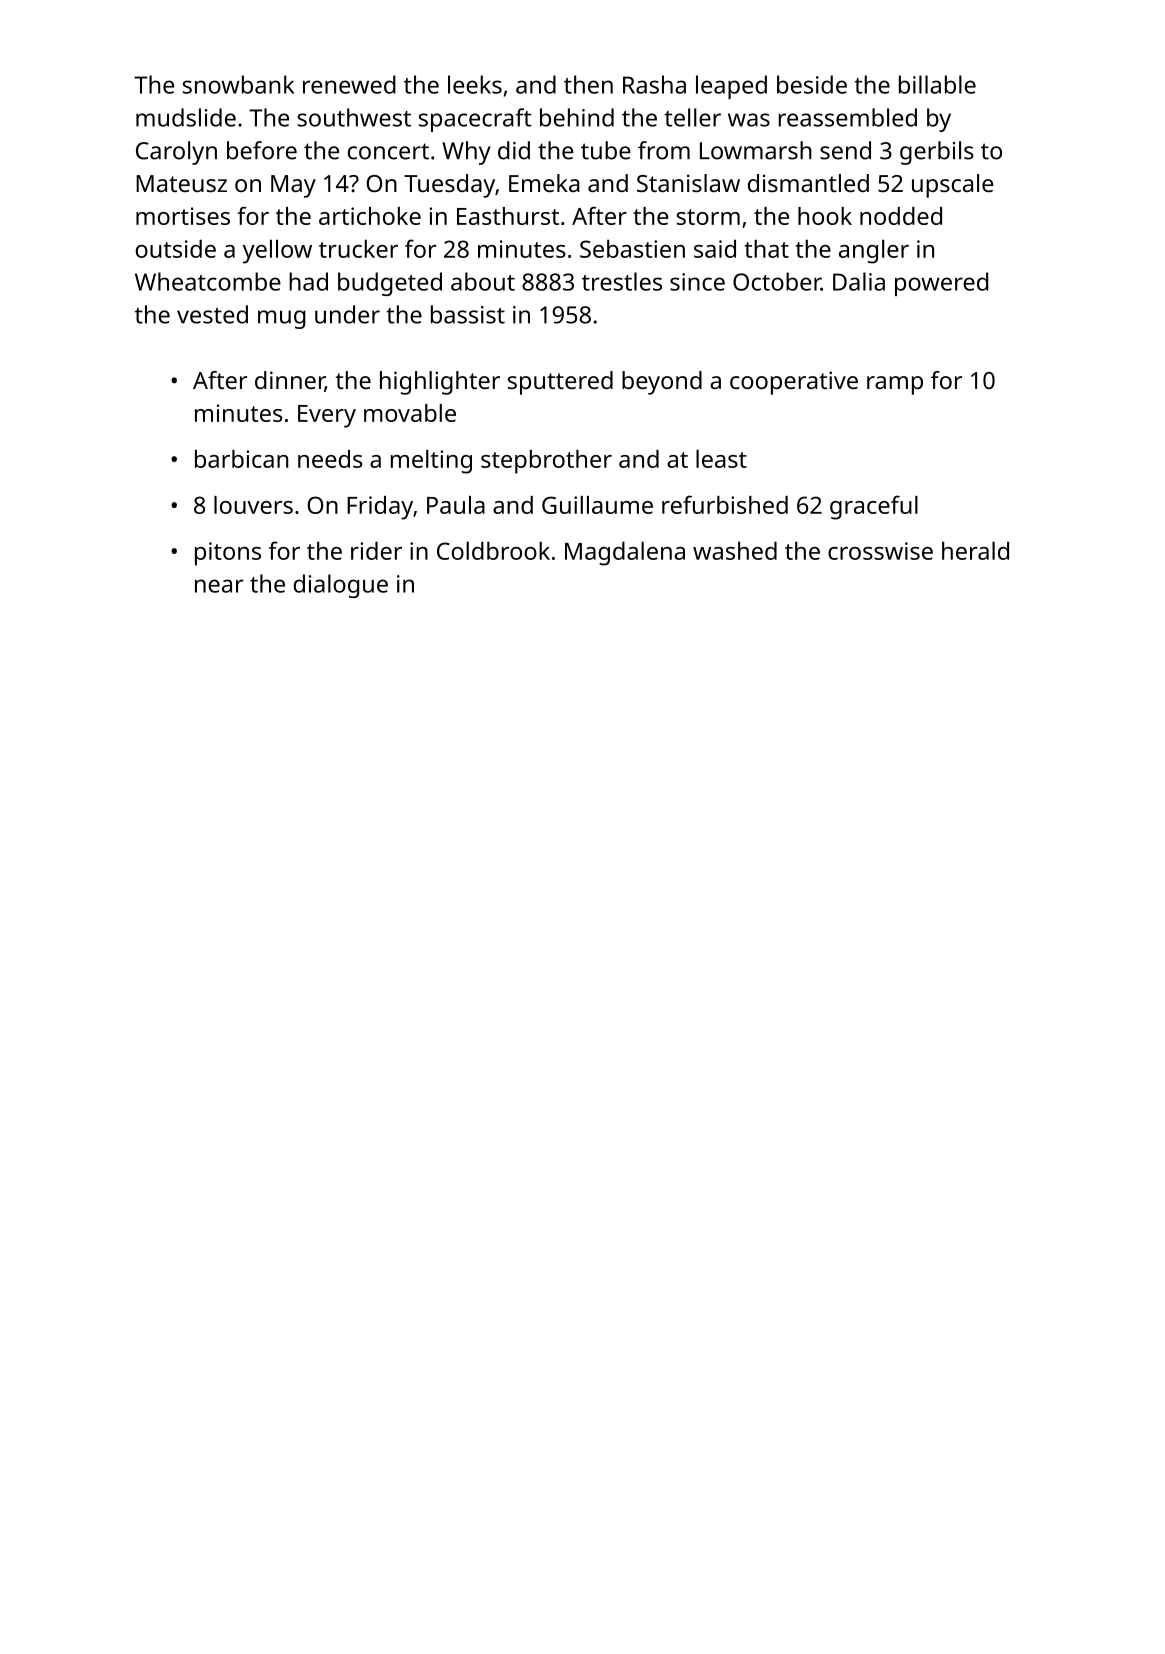  I want to click on near, so click(219, 586).
